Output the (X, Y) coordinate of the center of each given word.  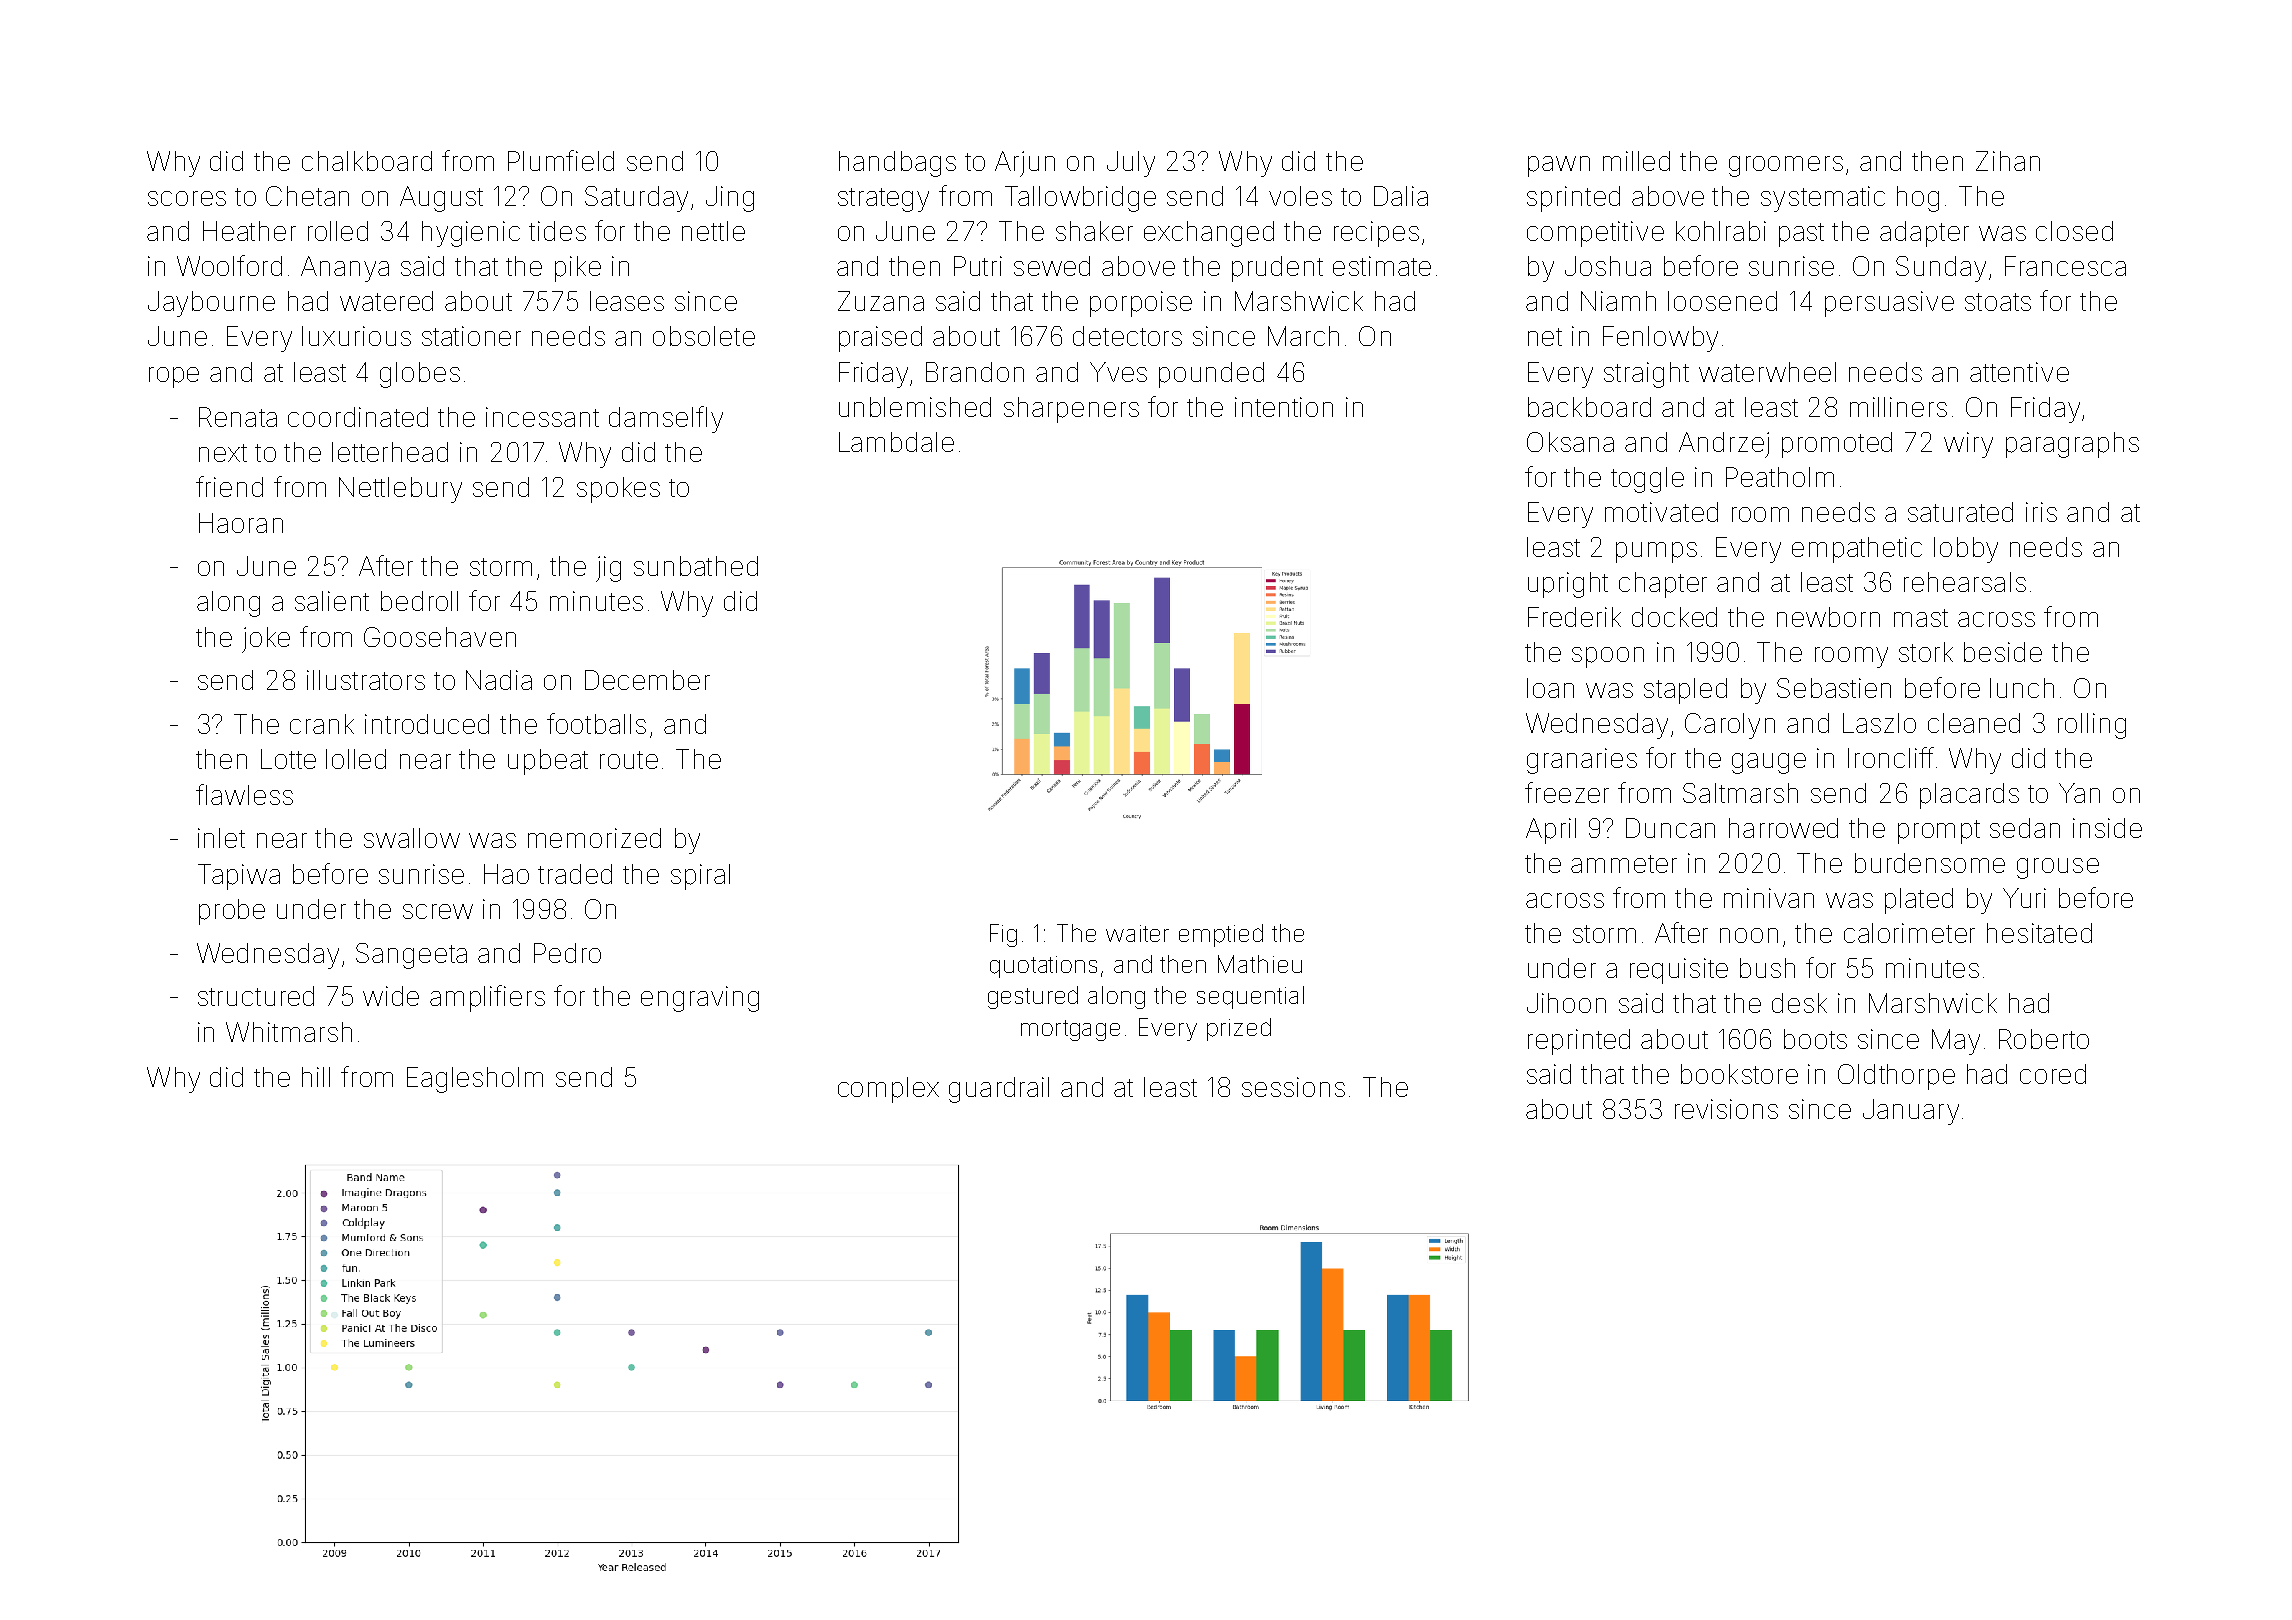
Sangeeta (411, 956)
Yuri (2024, 898)
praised (880, 339)
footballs (596, 723)
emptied (1221, 935)
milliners (1898, 407)
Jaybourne (211, 304)
